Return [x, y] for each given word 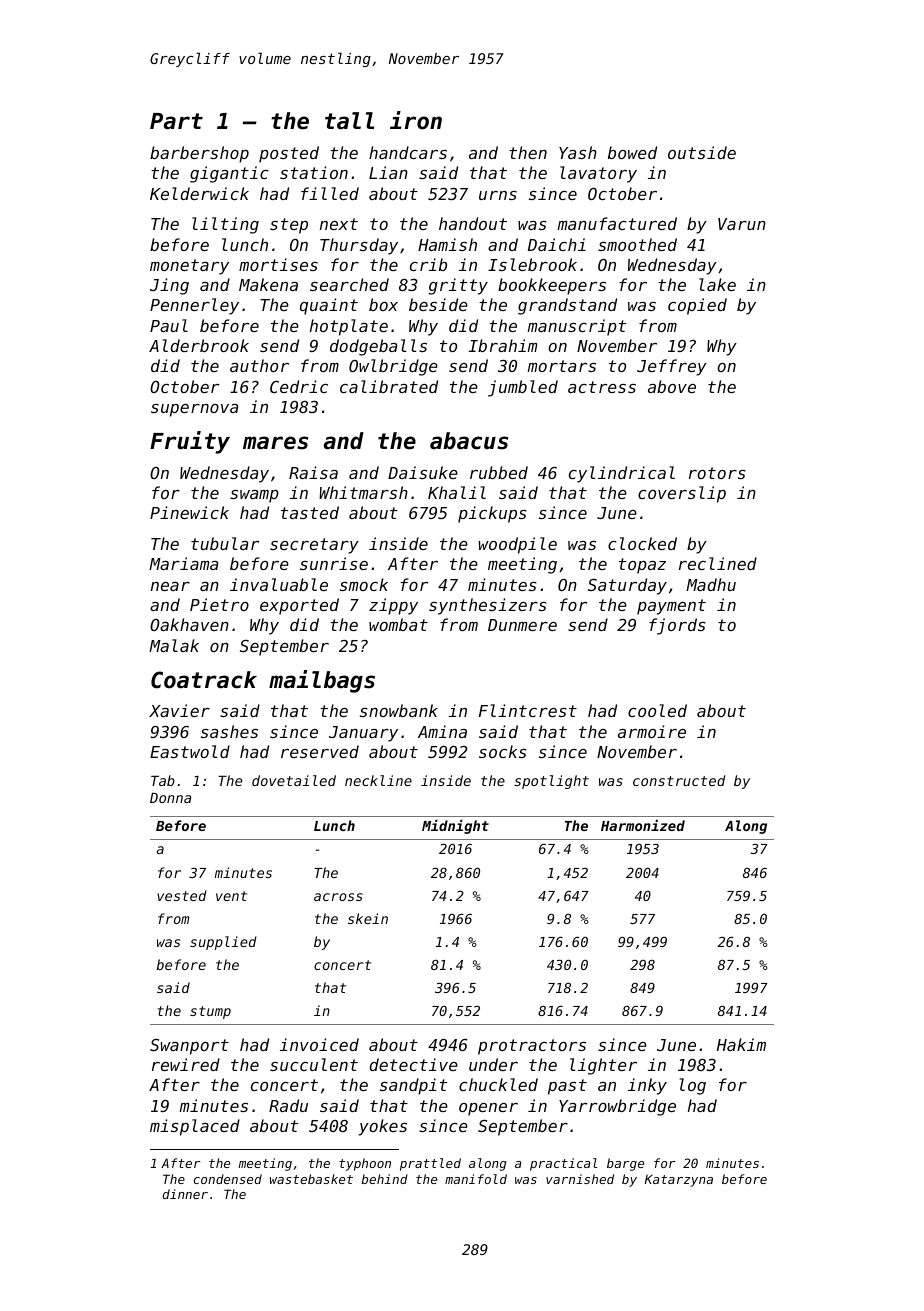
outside [702, 152]
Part [176, 121]
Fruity [190, 442]
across [338, 897]
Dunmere [522, 625]
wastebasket [311, 1179]
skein [368, 918]
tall [349, 121]
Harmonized [643, 825]
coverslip [682, 494]
